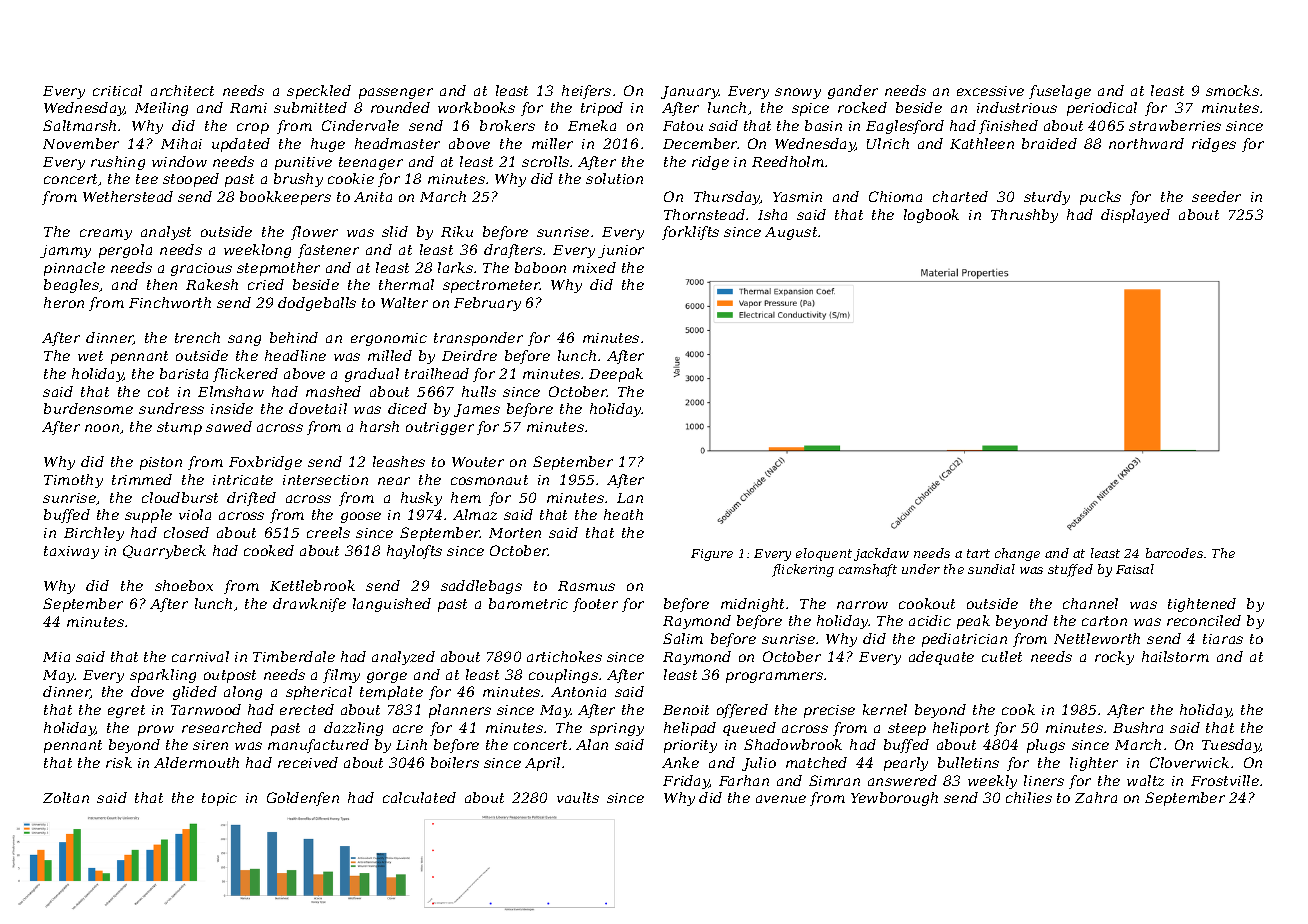 Image resolution: width=1308 pixels, height=924 pixels. I want to click on Alan, so click(592, 744).
